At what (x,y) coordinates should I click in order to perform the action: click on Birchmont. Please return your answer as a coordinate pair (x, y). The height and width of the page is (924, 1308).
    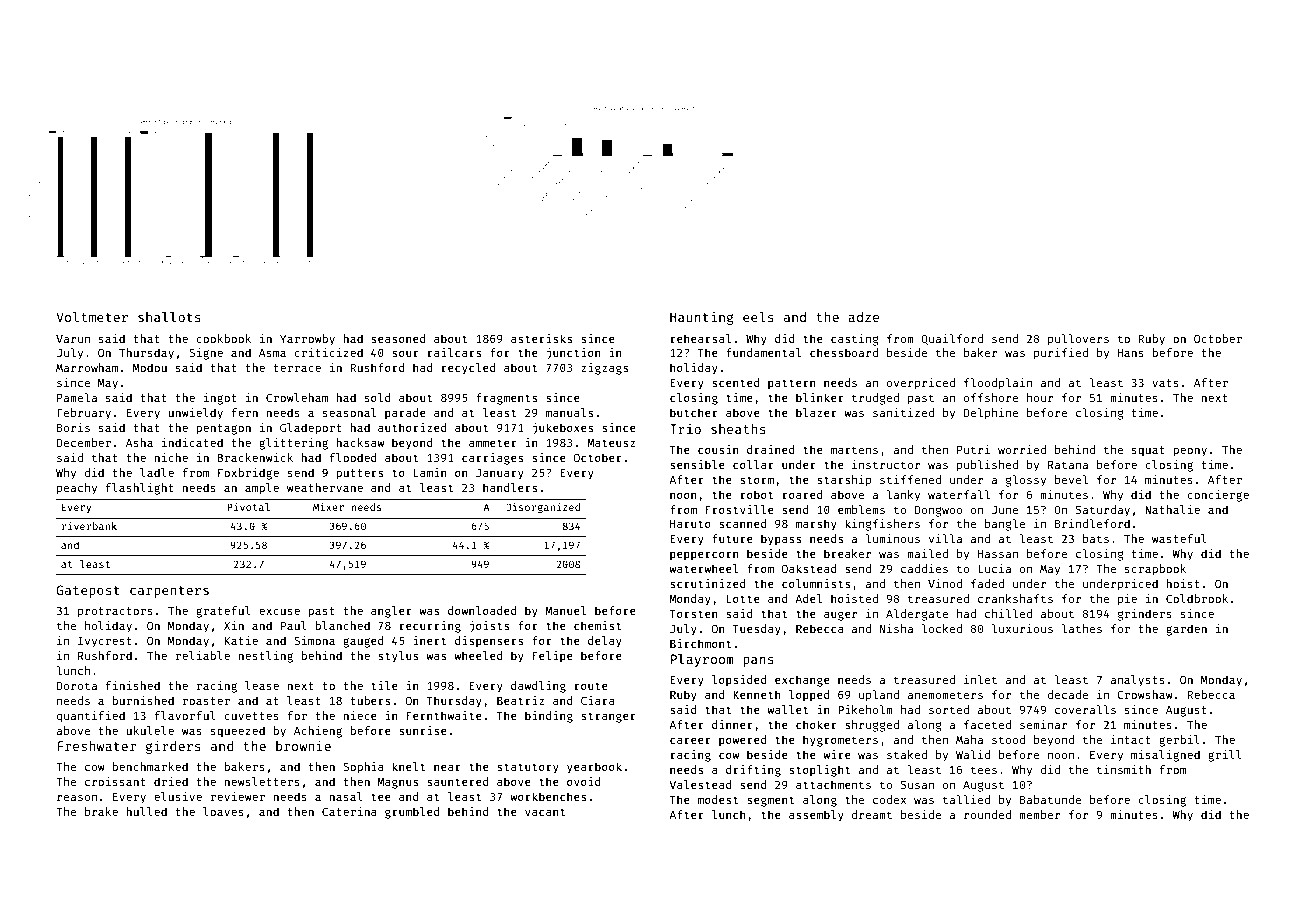
    Looking at the image, I should click on (700, 643).
